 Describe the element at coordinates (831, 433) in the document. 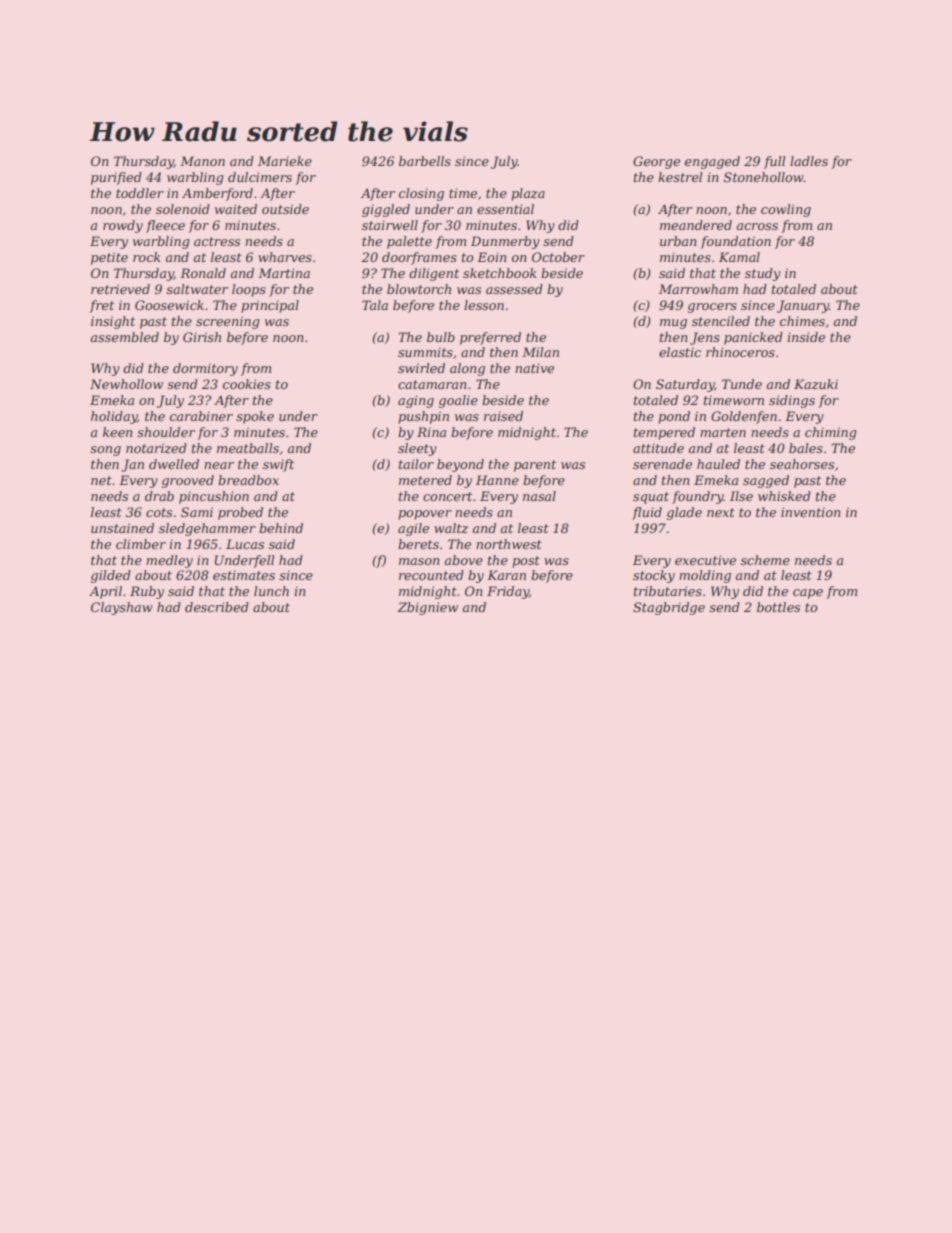

I see `chiming` at that location.
